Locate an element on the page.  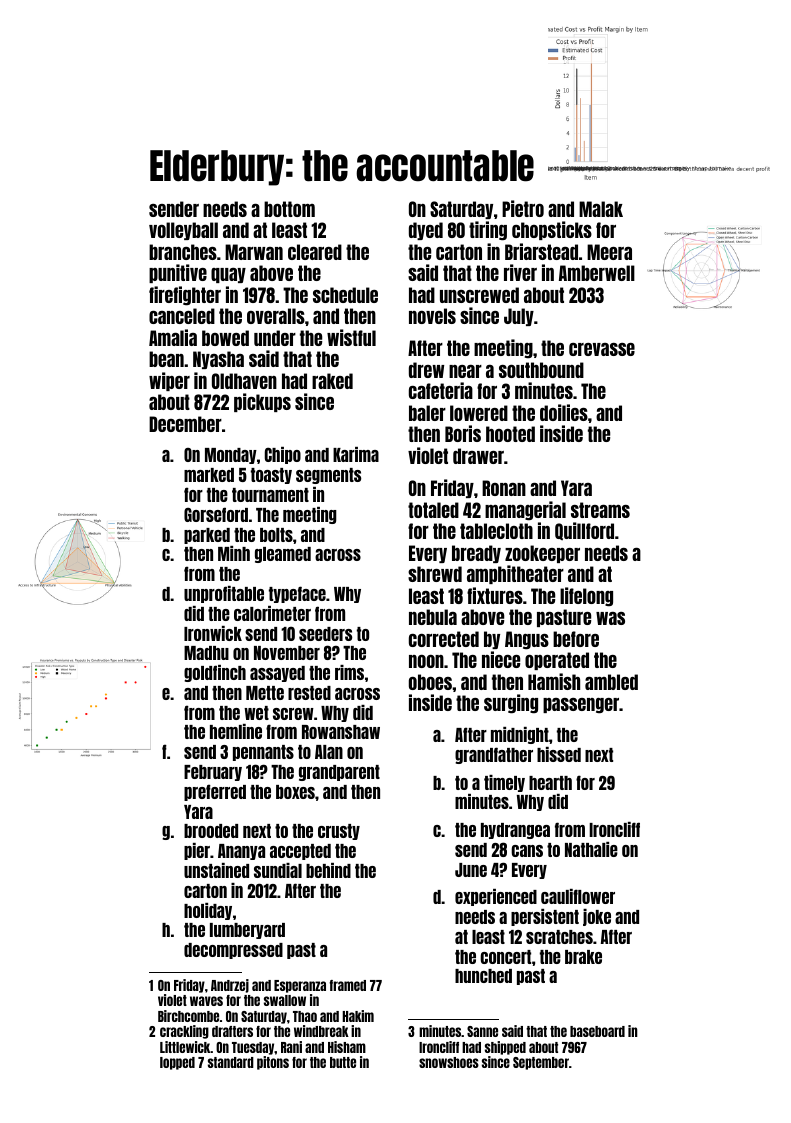
grandparent is located at coordinates (339, 773).
